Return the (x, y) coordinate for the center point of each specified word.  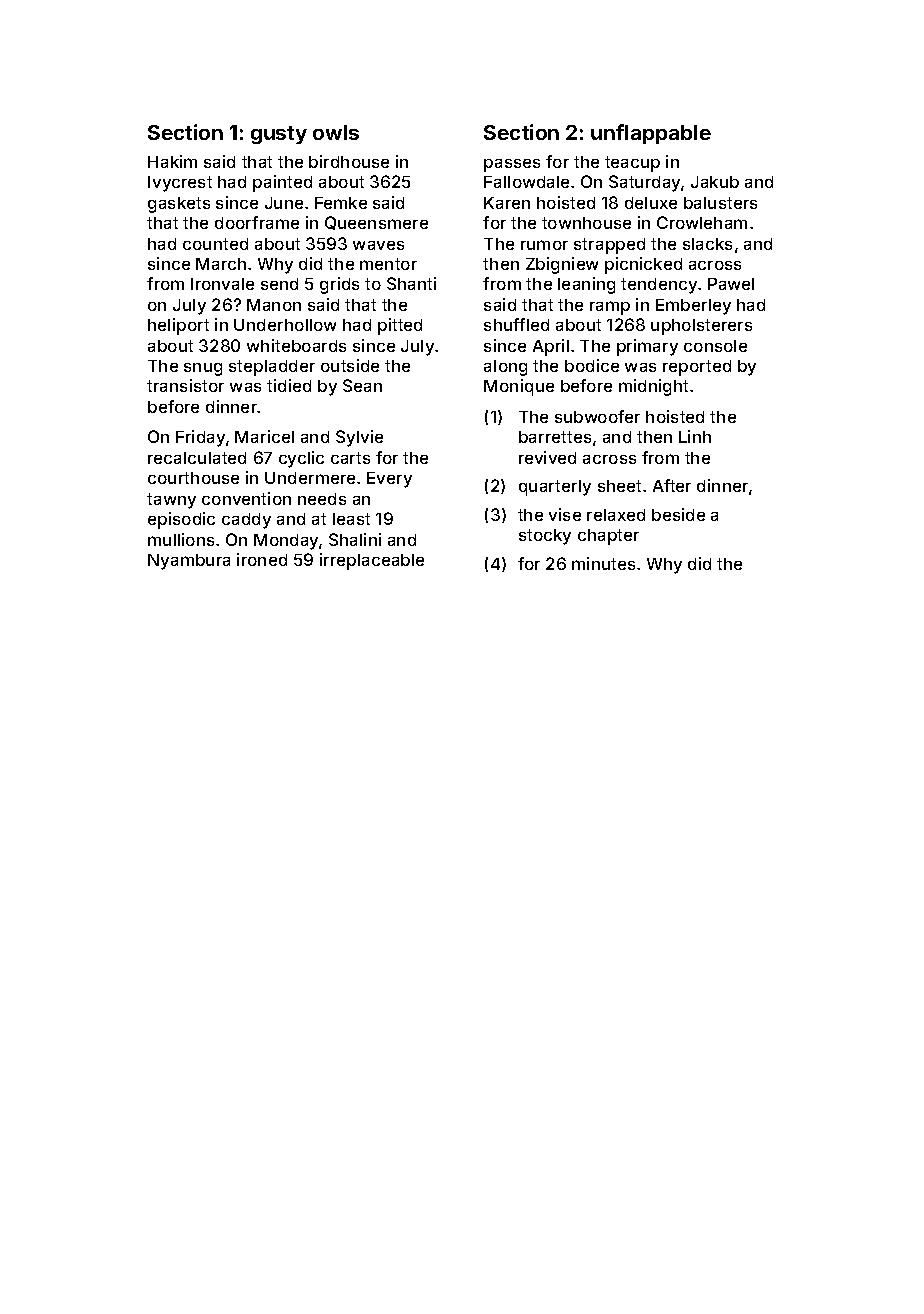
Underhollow (285, 325)
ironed (262, 559)
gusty (279, 135)
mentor (388, 264)
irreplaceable (372, 561)
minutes (603, 563)
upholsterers (701, 327)
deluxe (651, 203)
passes (512, 165)
